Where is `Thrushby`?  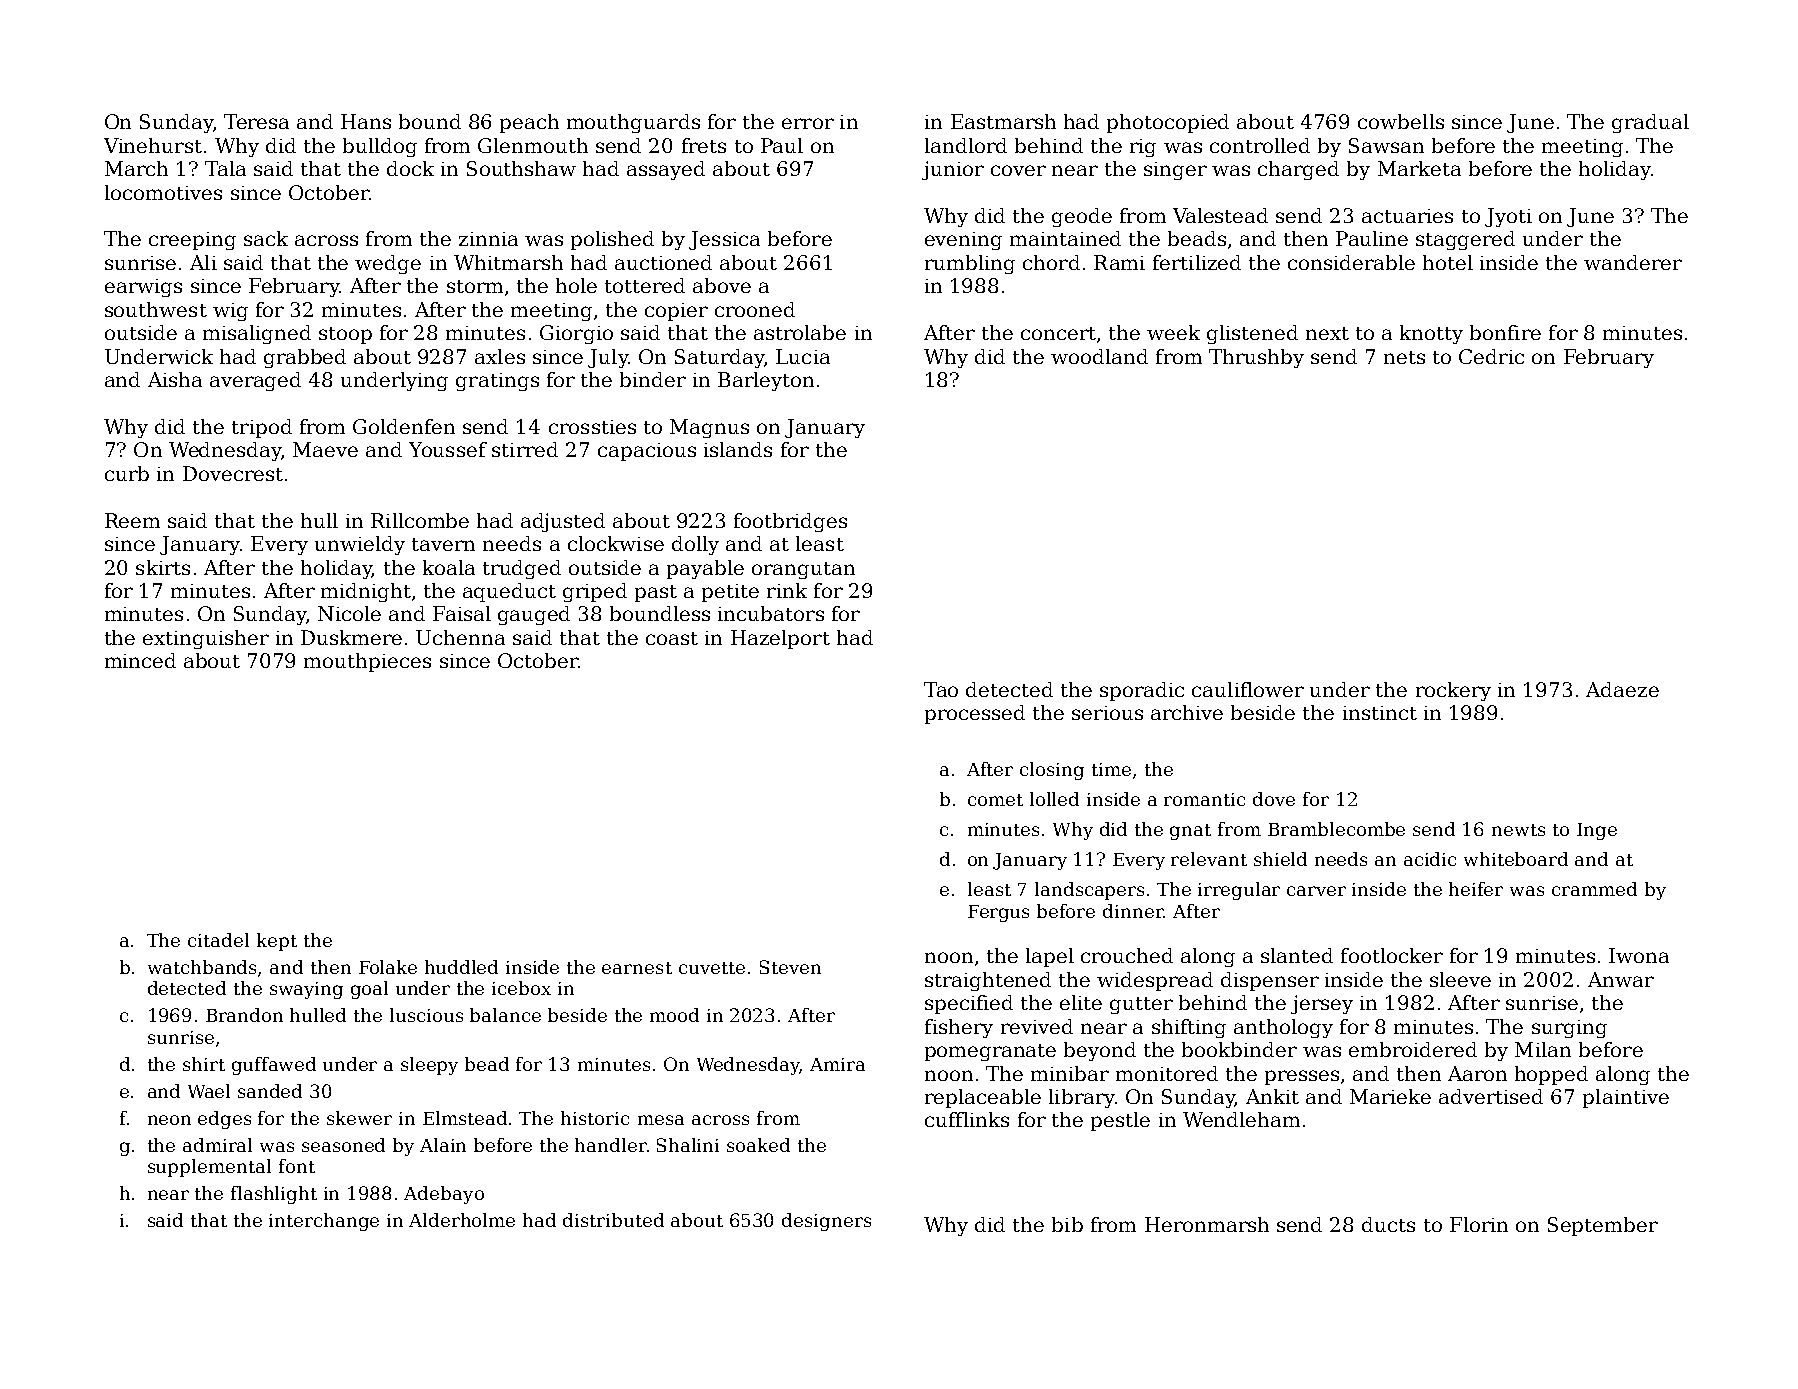
Thrushby is located at coordinates (1256, 358).
